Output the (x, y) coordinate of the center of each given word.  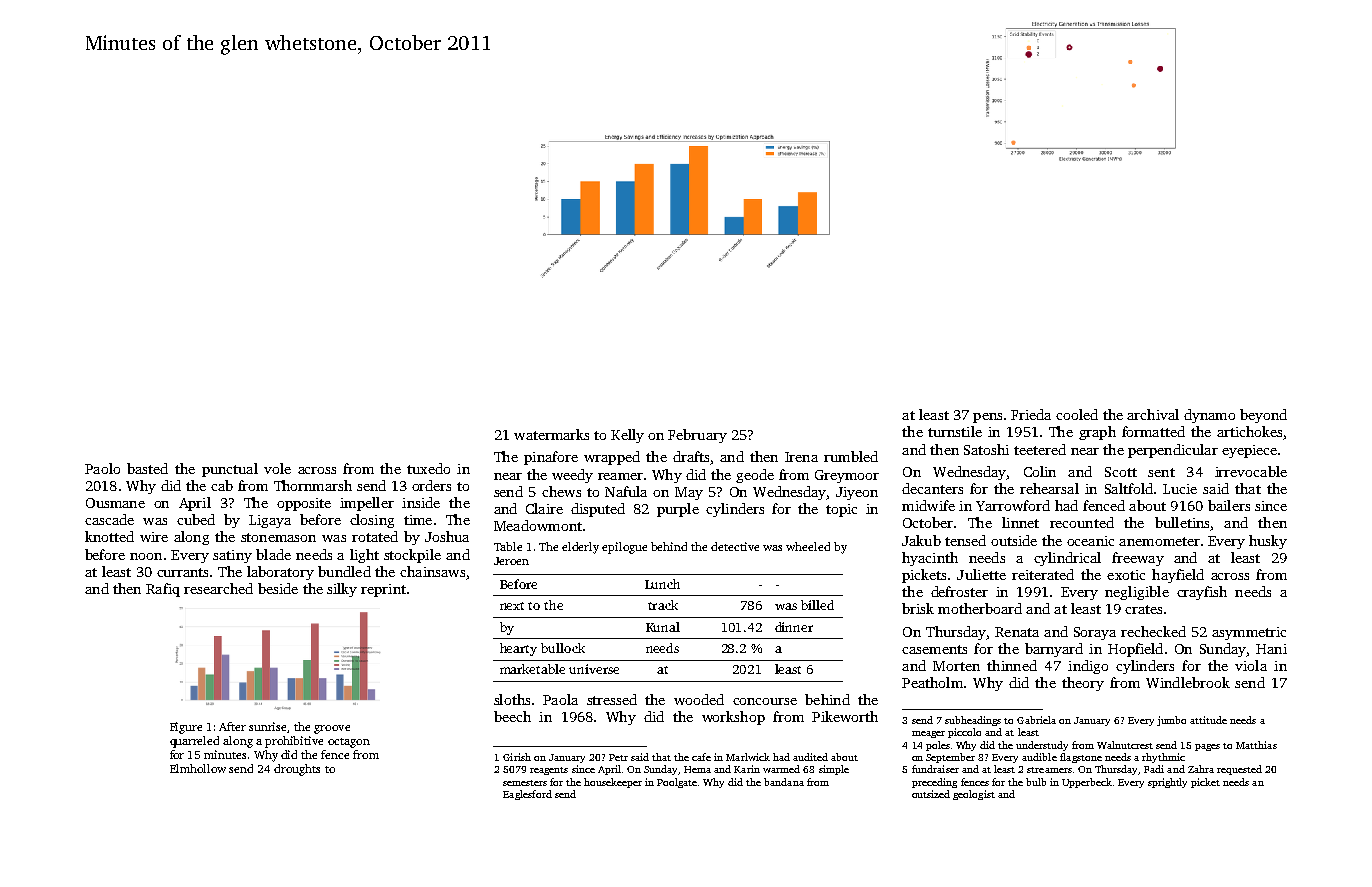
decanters (932, 488)
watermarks (551, 434)
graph (1097, 433)
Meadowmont (538, 525)
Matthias (1256, 745)
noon (146, 556)
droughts (297, 770)
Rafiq (163, 590)
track (663, 605)
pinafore (551, 458)
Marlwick (748, 757)
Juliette (981, 574)
